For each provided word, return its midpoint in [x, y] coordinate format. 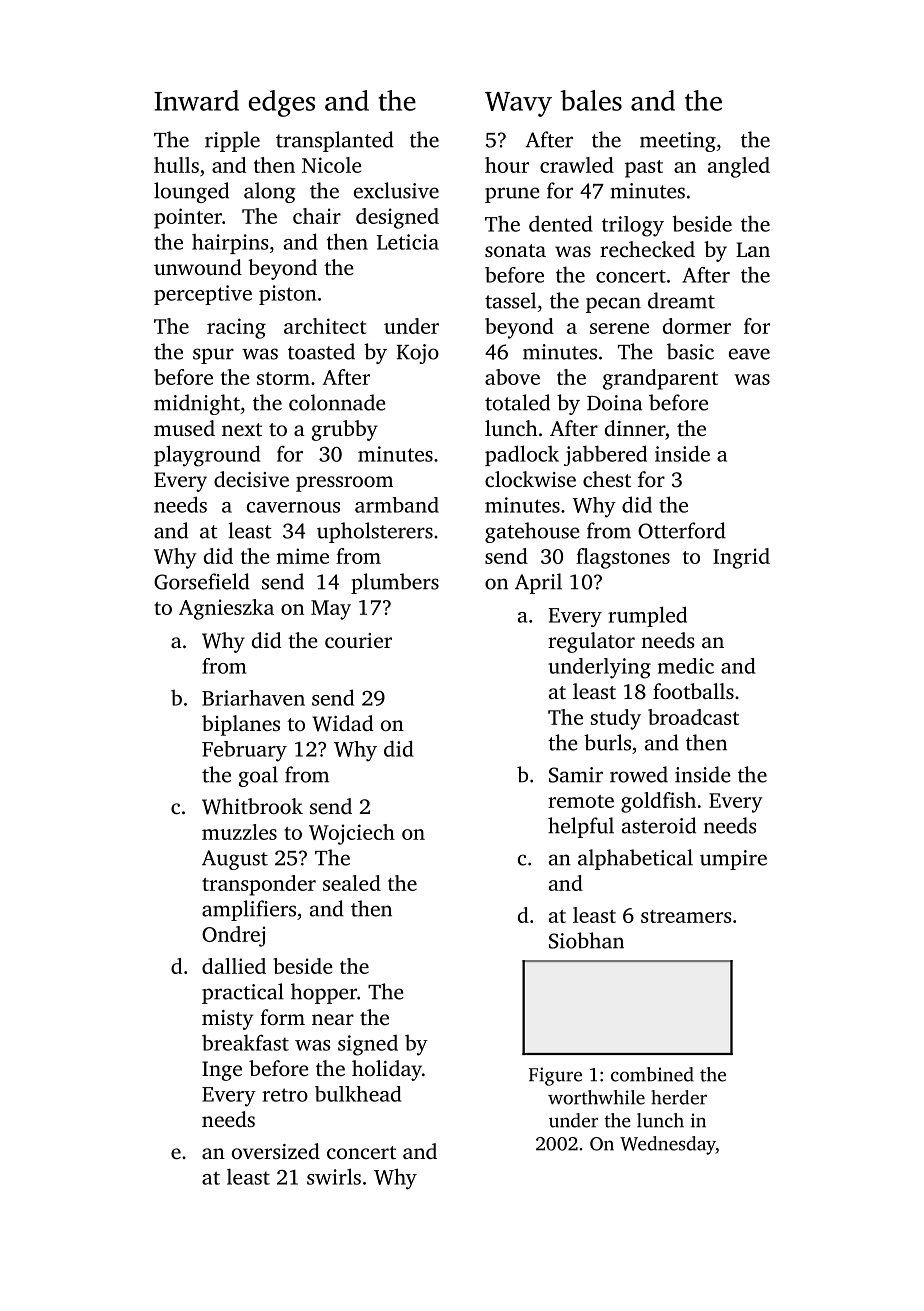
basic [690, 351]
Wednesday [668, 1145]
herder [679, 1097]
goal [258, 776]
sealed [352, 883]
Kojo [418, 354]
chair [317, 216]
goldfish [658, 802]
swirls [334, 1176]
